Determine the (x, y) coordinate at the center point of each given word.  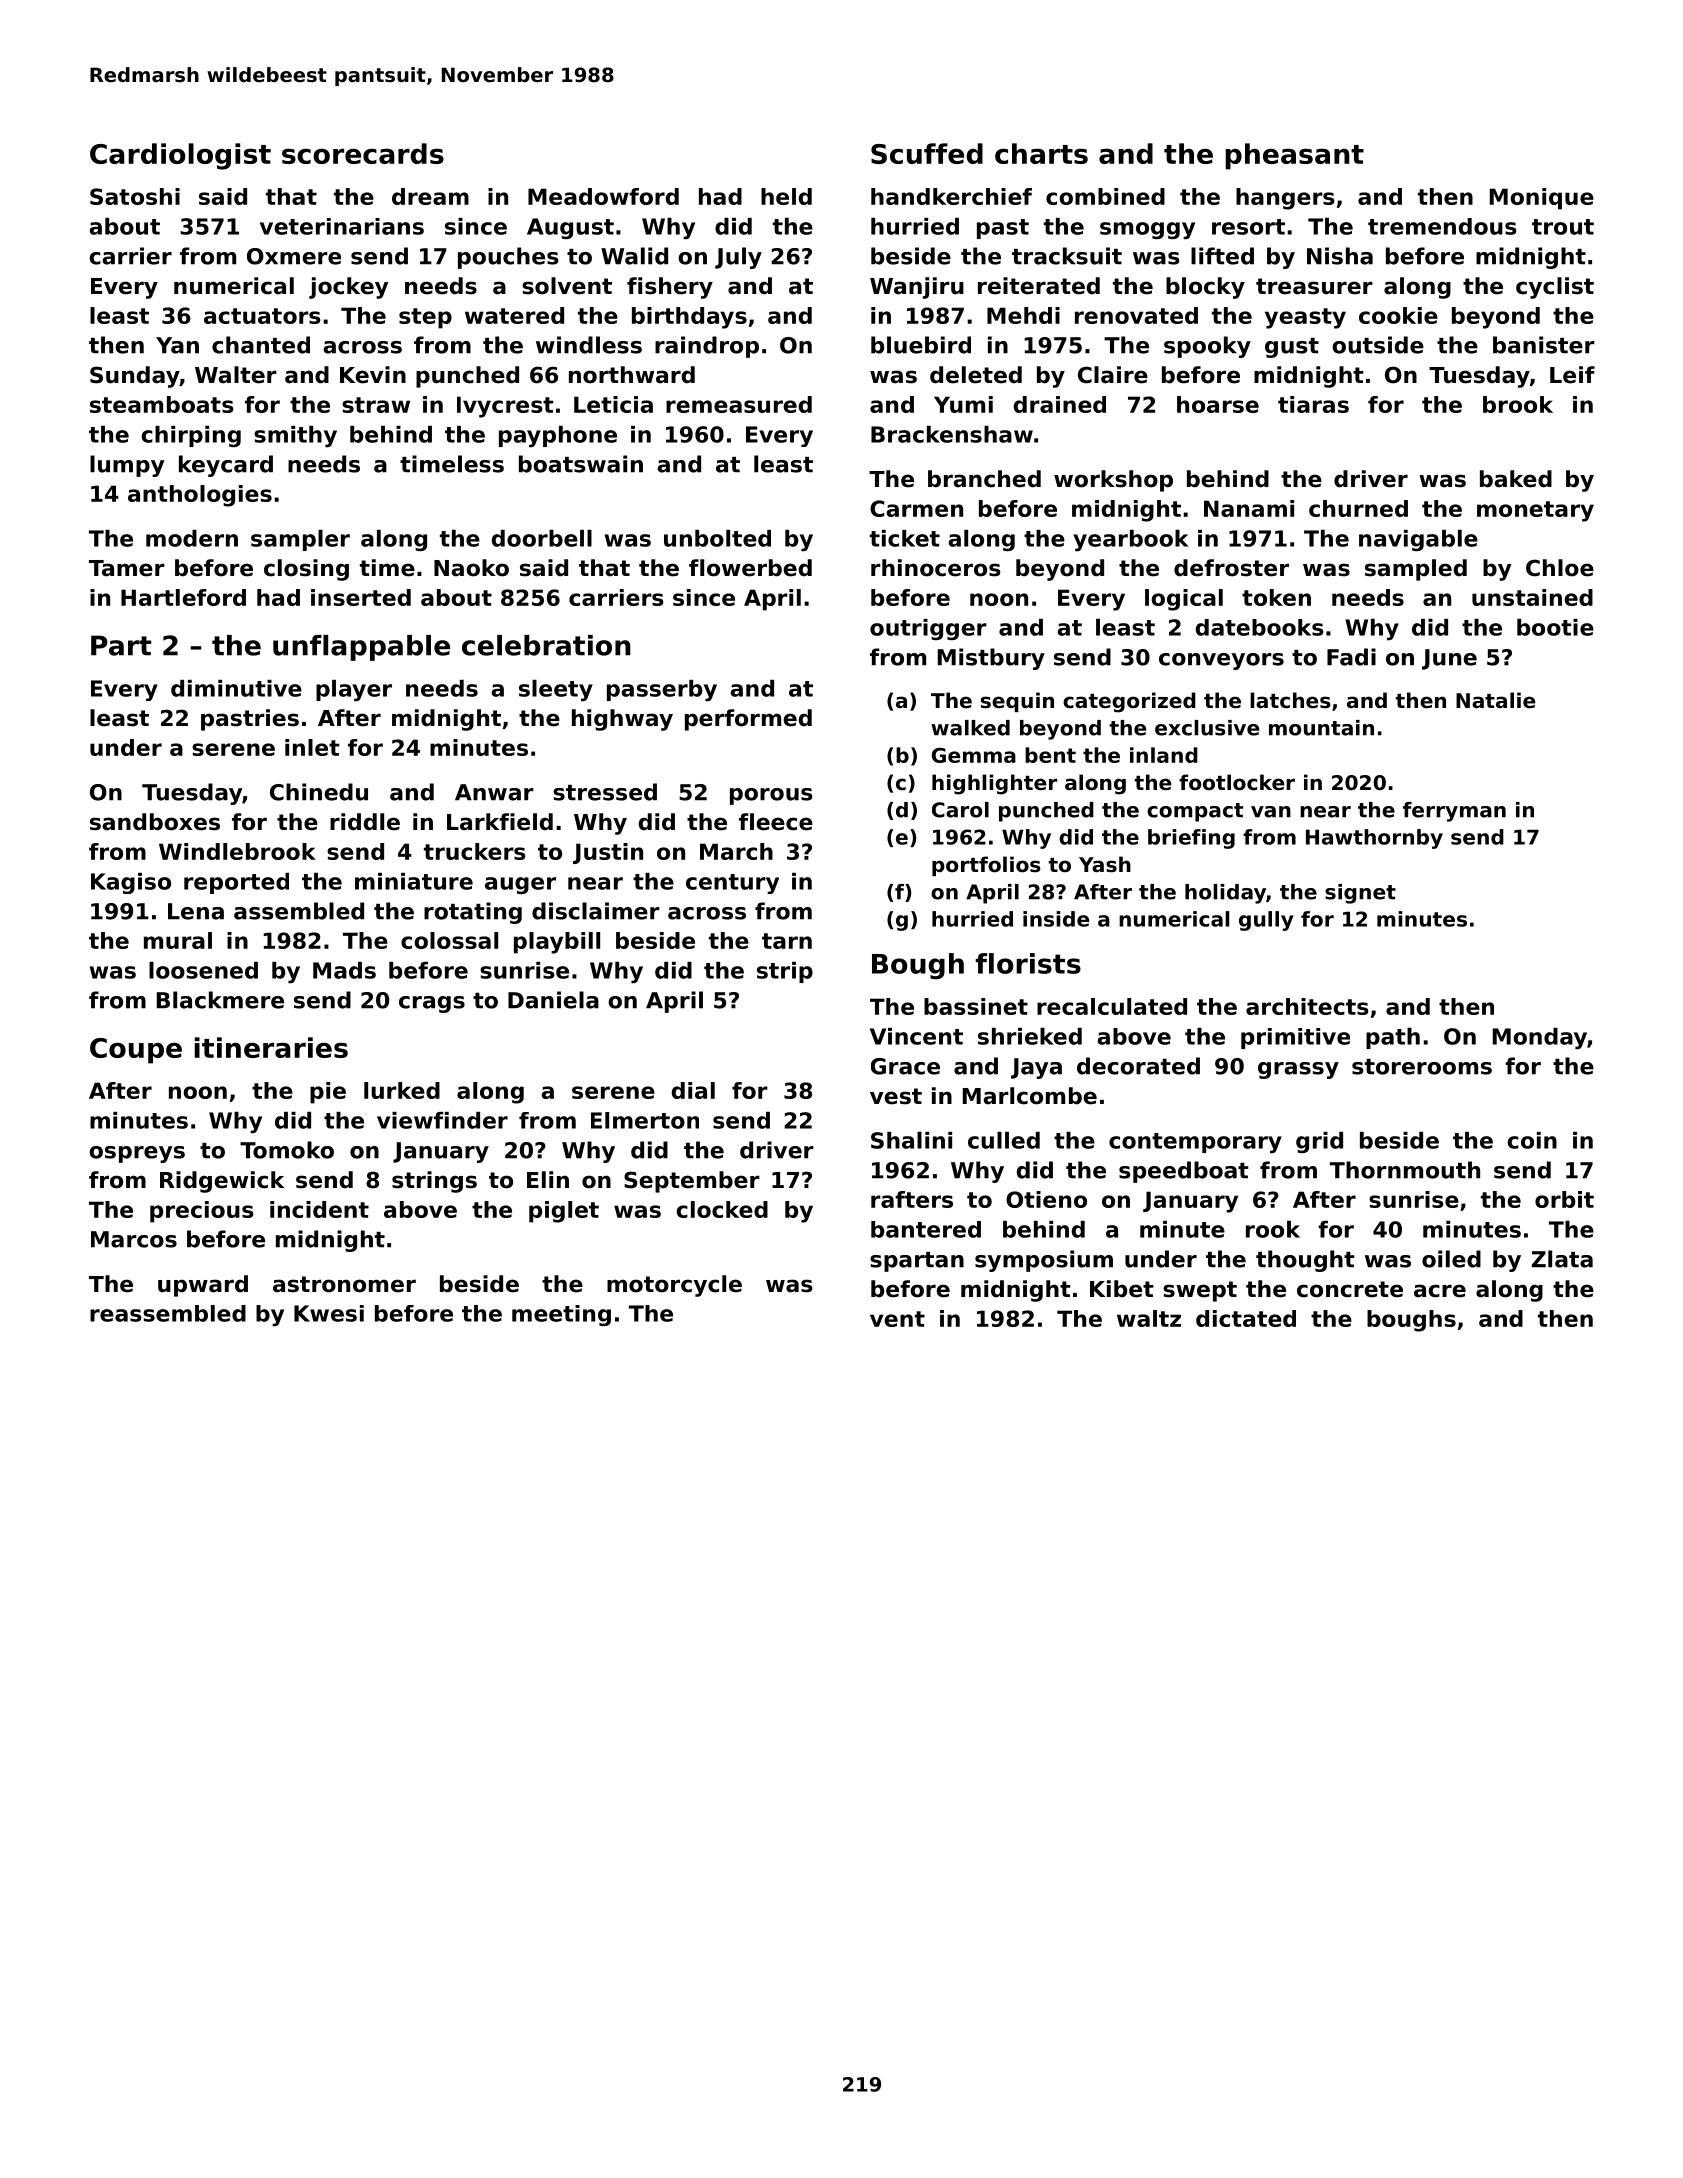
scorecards (363, 153)
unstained (1532, 597)
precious (202, 1212)
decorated (1138, 1066)
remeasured (739, 404)
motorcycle (674, 1286)
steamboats (162, 404)
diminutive (236, 688)
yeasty (1305, 318)
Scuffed (927, 153)
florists (1028, 963)
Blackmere (220, 1000)
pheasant (1294, 156)
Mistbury (991, 659)
